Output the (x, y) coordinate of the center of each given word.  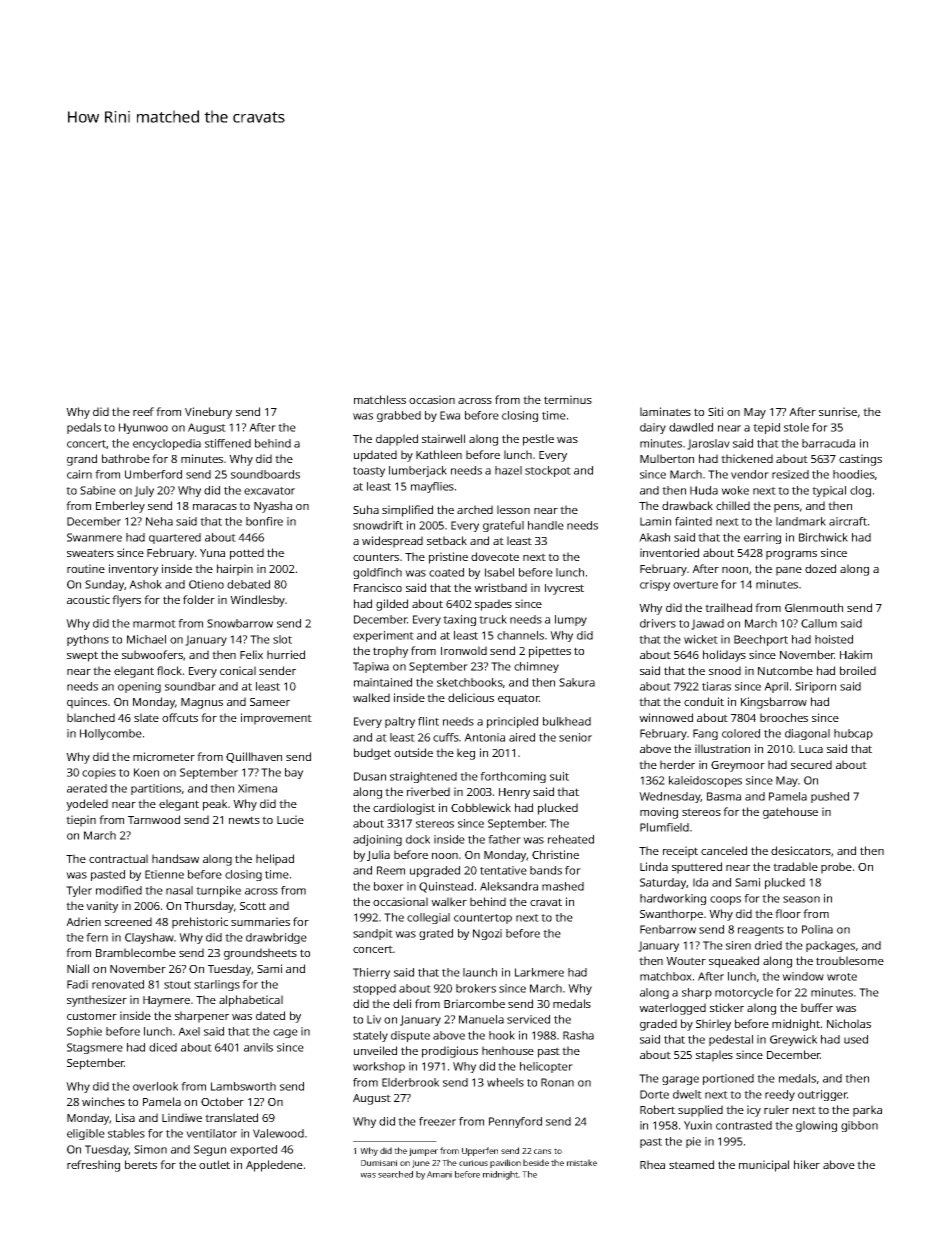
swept (82, 656)
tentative (503, 870)
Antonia (484, 737)
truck (493, 619)
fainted (693, 521)
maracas (215, 507)
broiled (858, 670)
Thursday (209, 907)
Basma (724, 796)
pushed (830, 797)
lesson (513, 509)
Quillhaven (254, 757)
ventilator (211, 1133)
